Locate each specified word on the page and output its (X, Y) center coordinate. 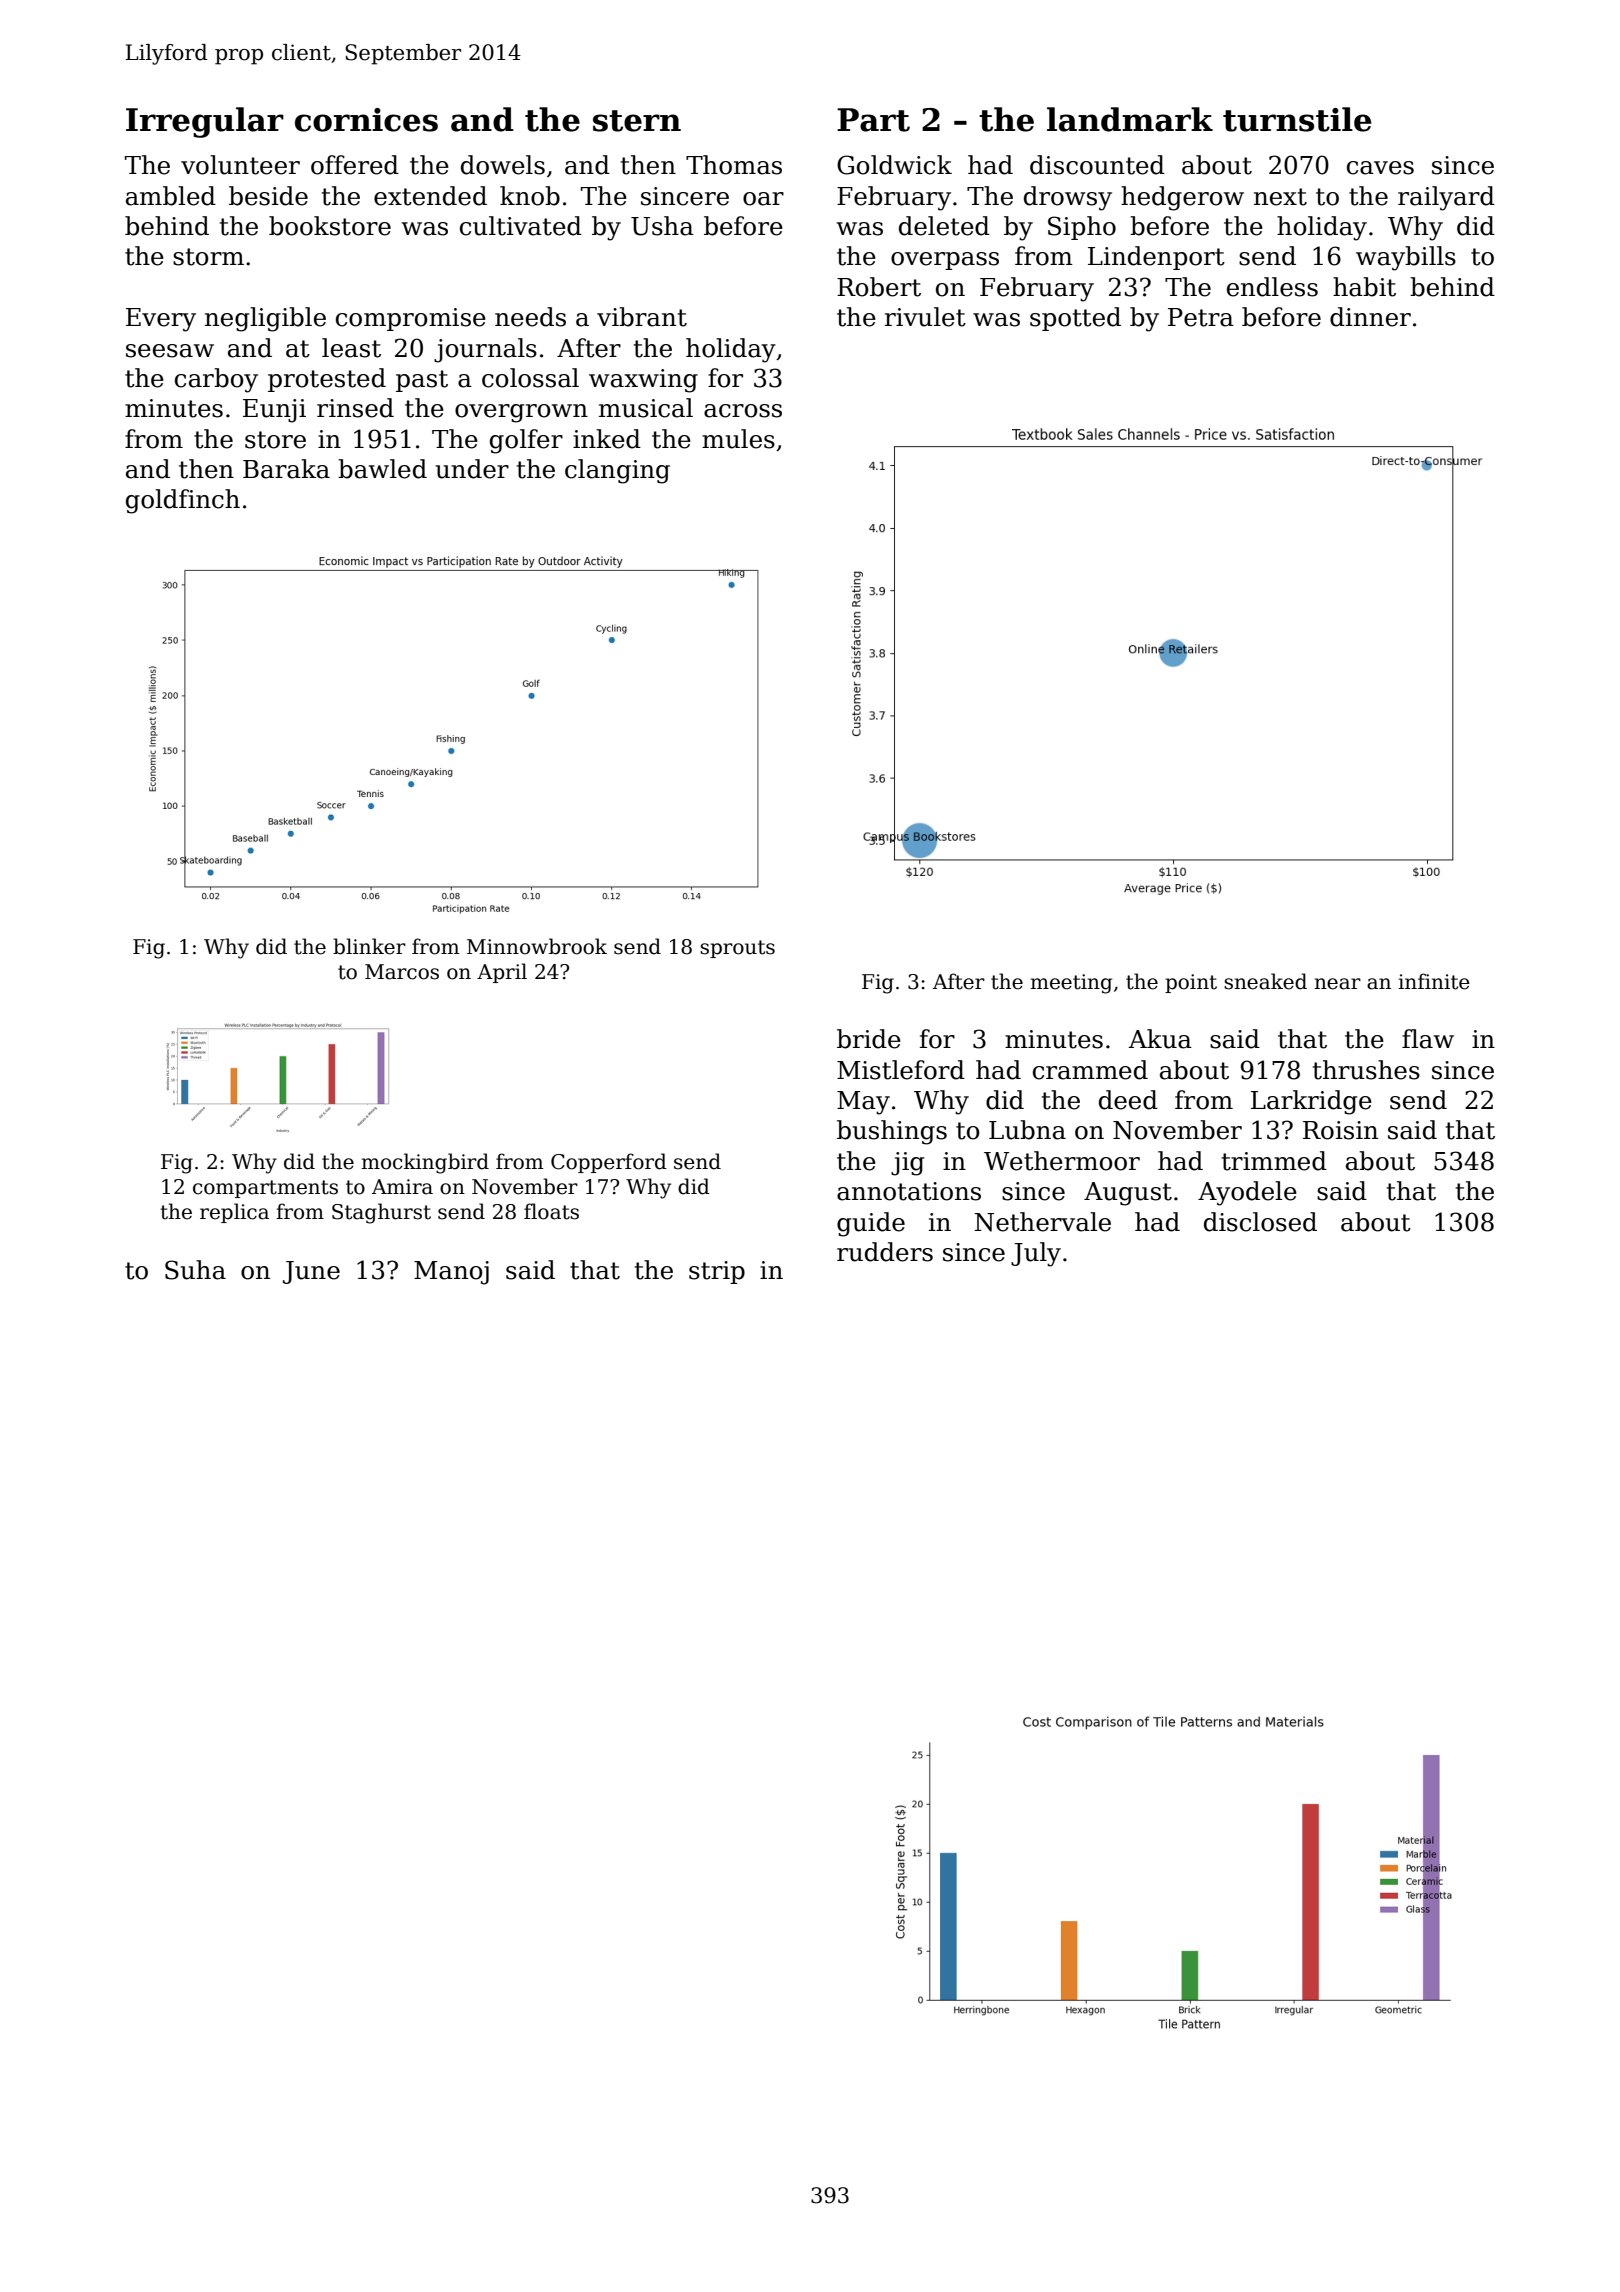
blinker (369, 946)
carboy (216, 380)
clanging (617, 471)
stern (637, 121)
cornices (366, 120)
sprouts (737, 949)
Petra (1201, 317)
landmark (1130, 119)
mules (738, 439)
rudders (885, 1252)
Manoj (451, 1273)
